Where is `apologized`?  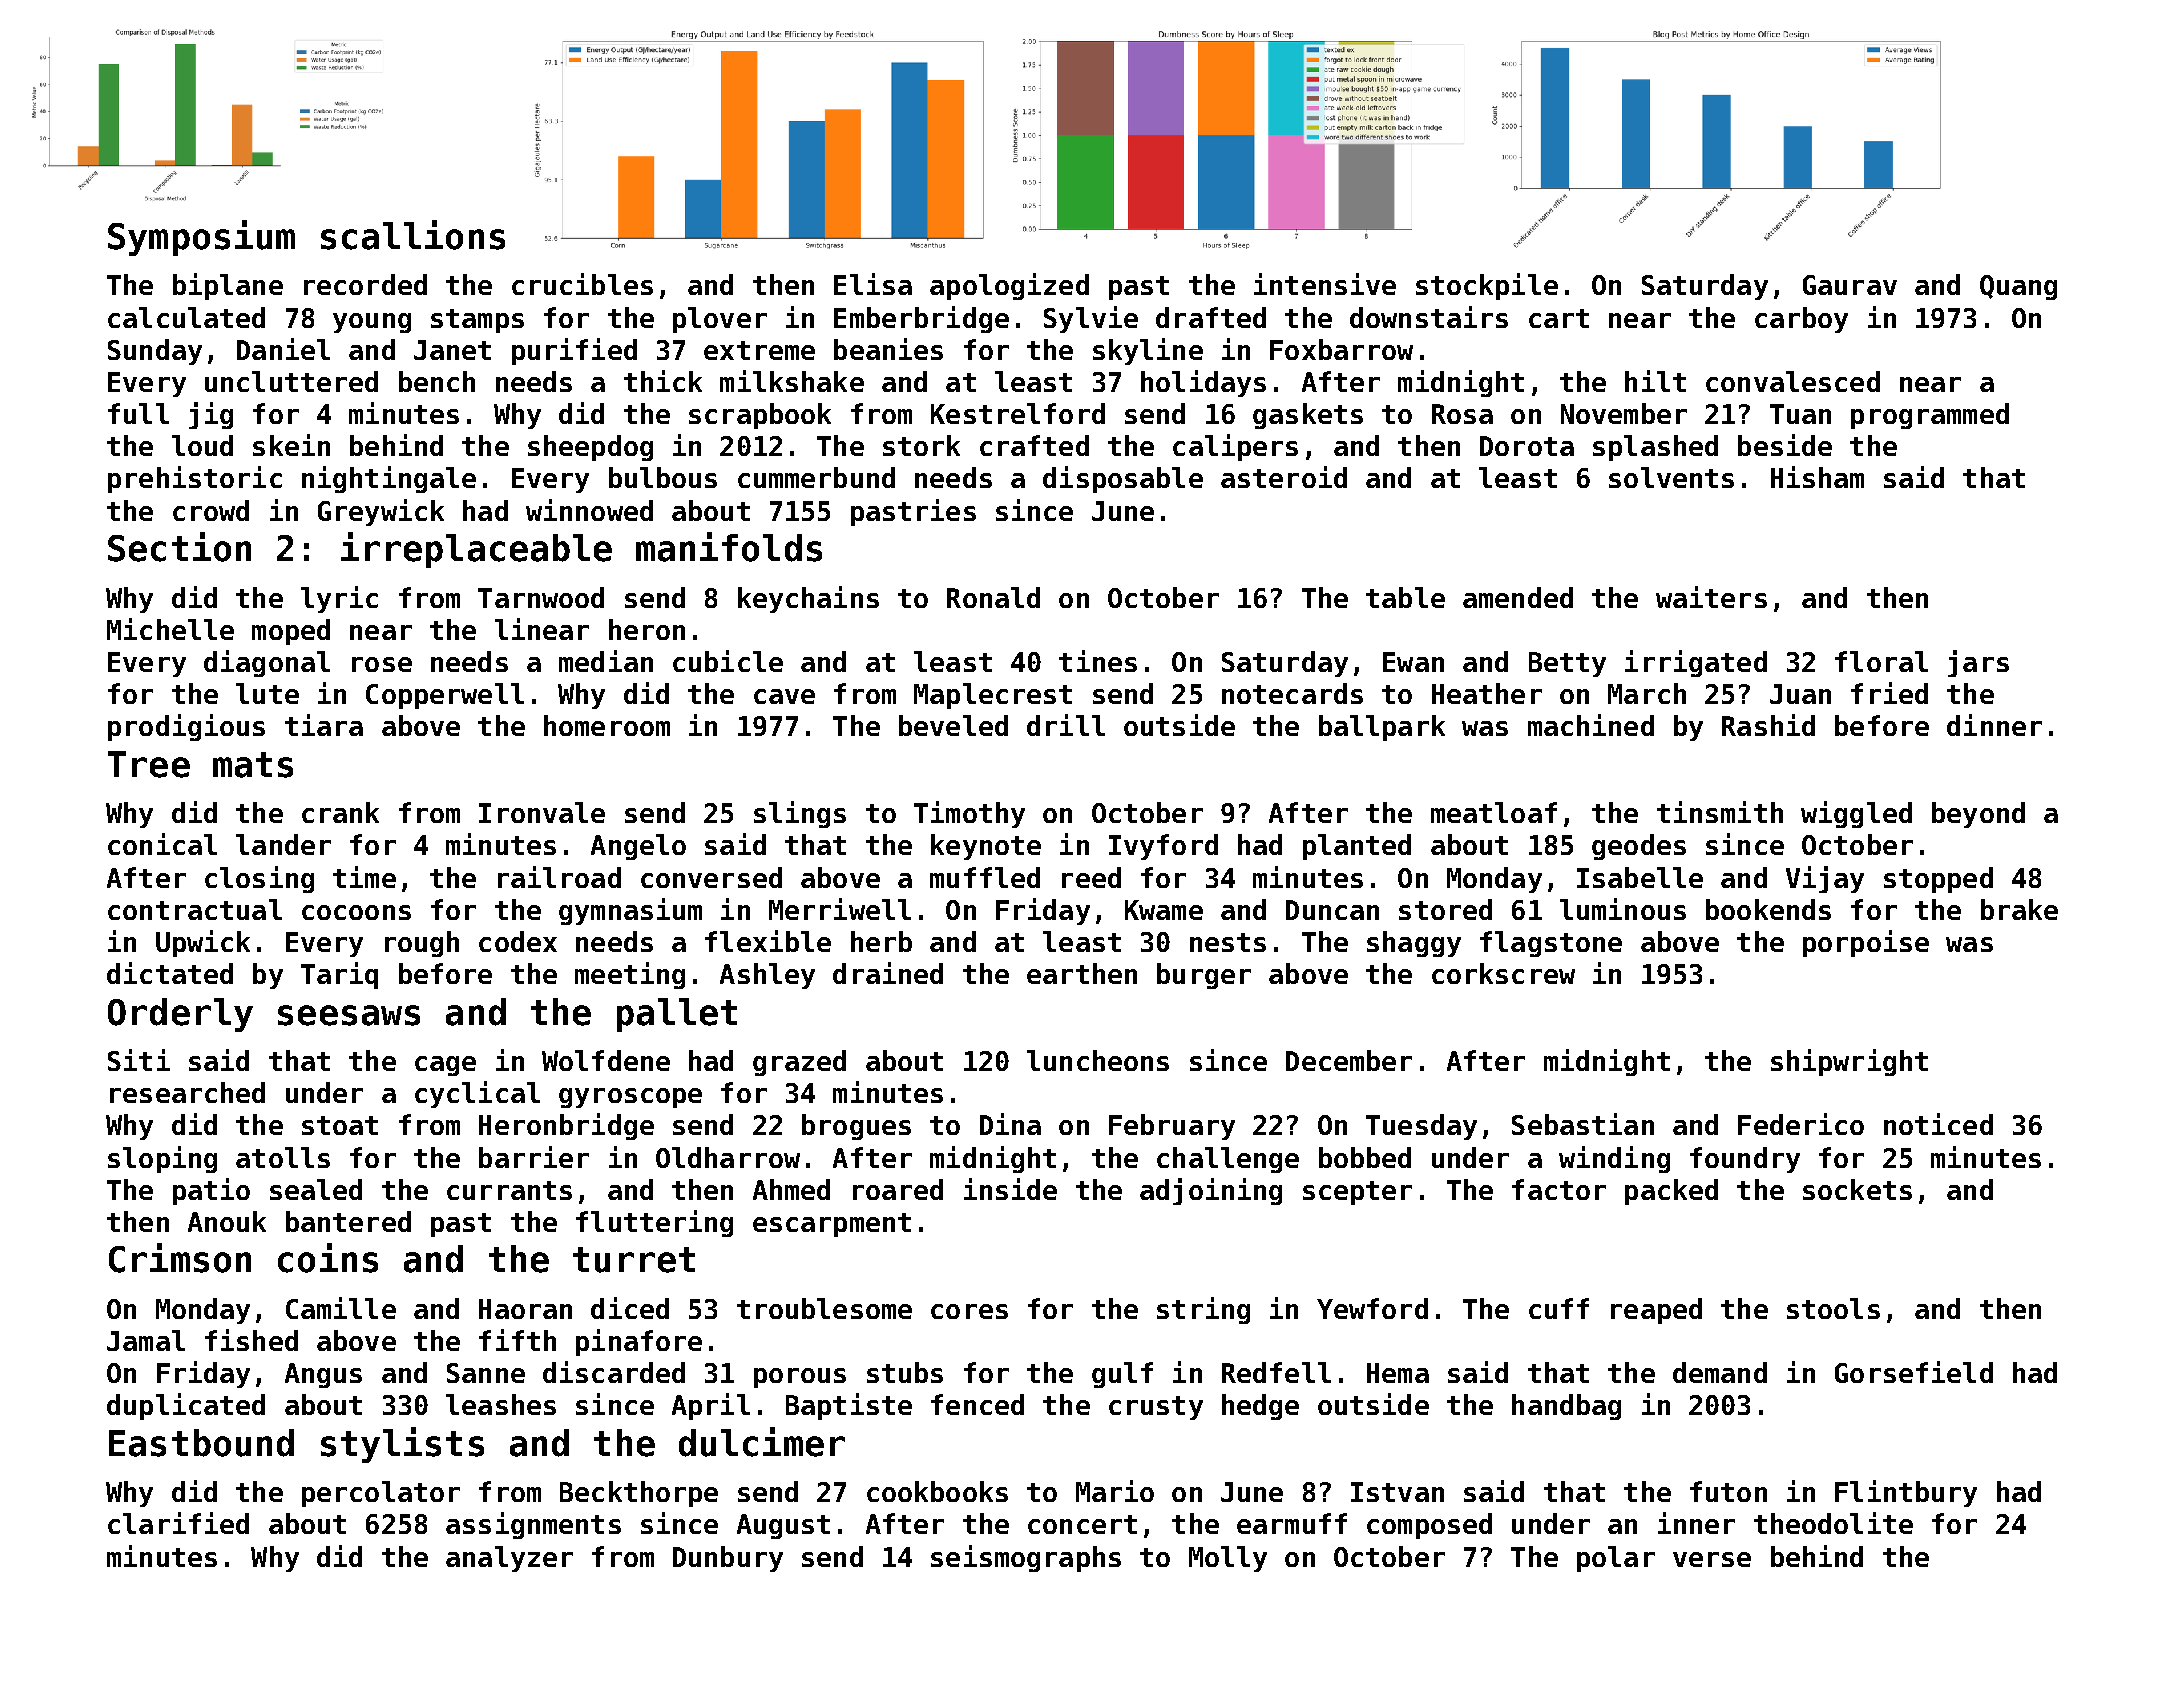
apologized is located at coordinates (1009, 286).
